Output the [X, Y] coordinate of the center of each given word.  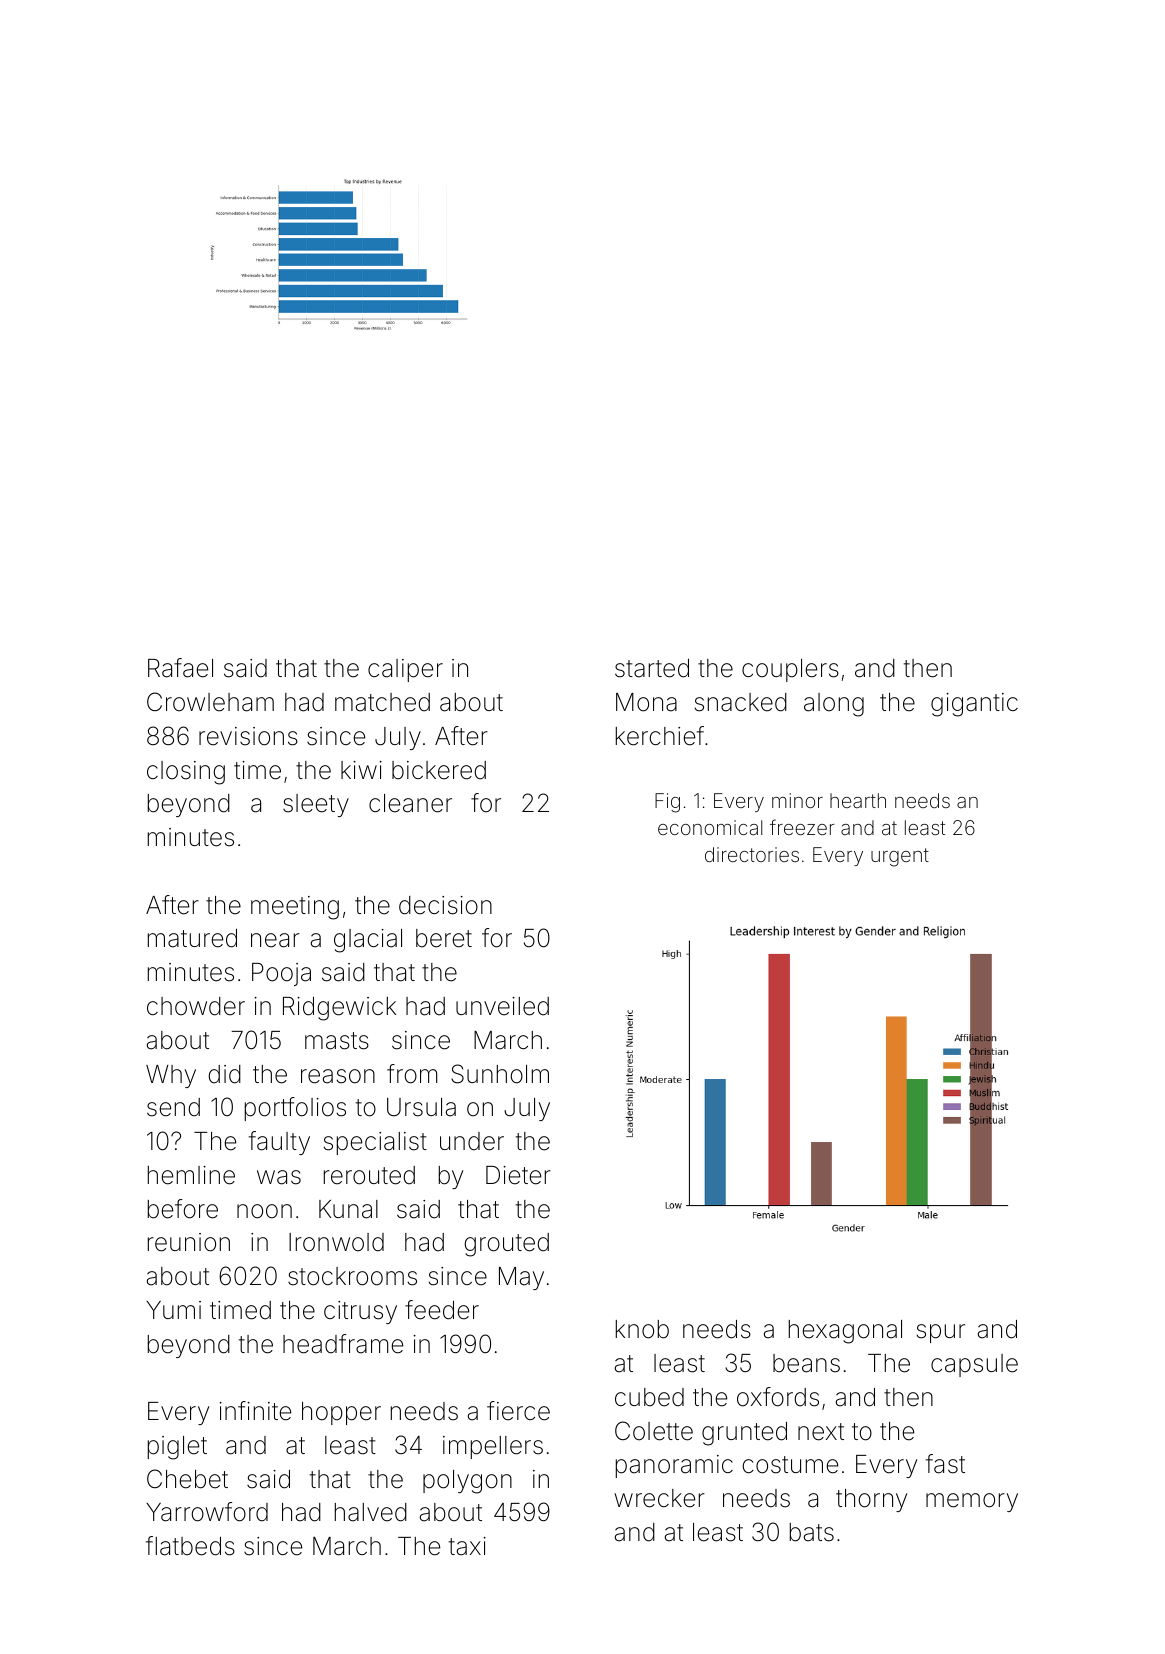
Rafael [180, 668]
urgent [900, 857]
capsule [974, 1365]
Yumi [173, 1310]
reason [338, 1076]
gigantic [974, 705]
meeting [295, 908]
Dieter [518, 1175]
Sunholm [500, 1074]
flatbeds [190, 1546]
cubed [649, 1397]
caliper [405, 670]
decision [445, 905]
